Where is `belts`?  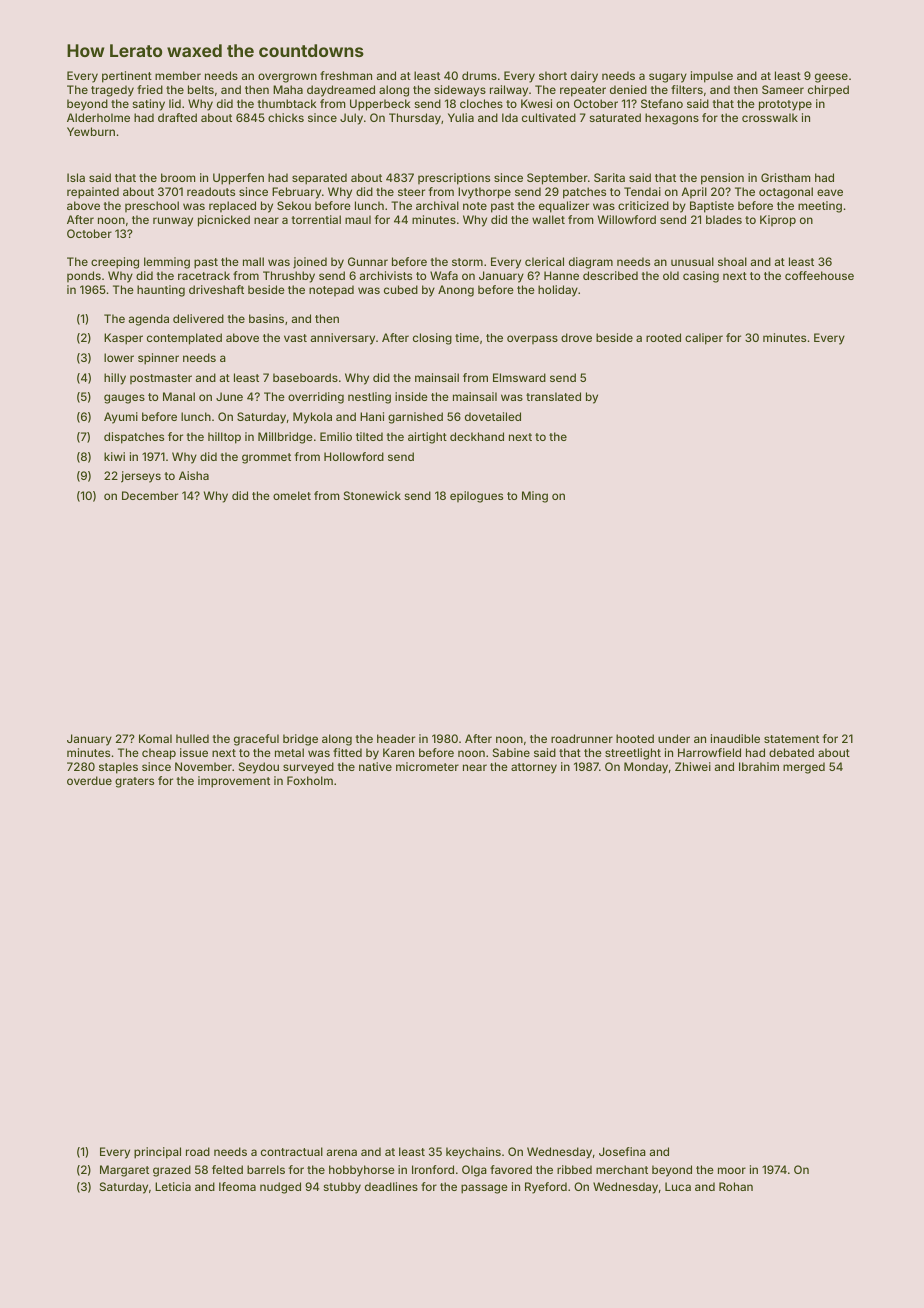 belts is located at coordinates (201, 89).
